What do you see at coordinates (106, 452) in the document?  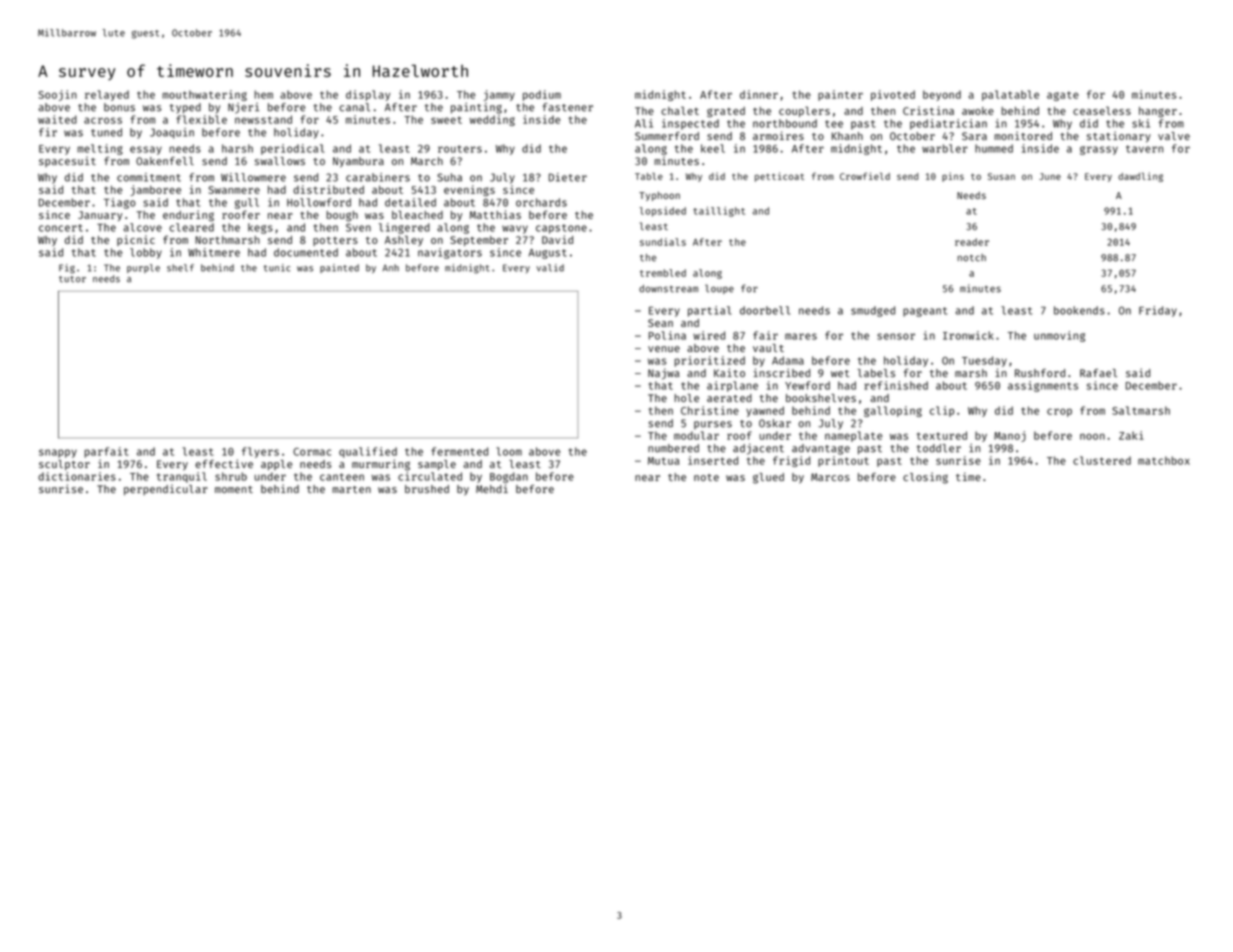 I see `parfait` at bounding box center [106, 452].
